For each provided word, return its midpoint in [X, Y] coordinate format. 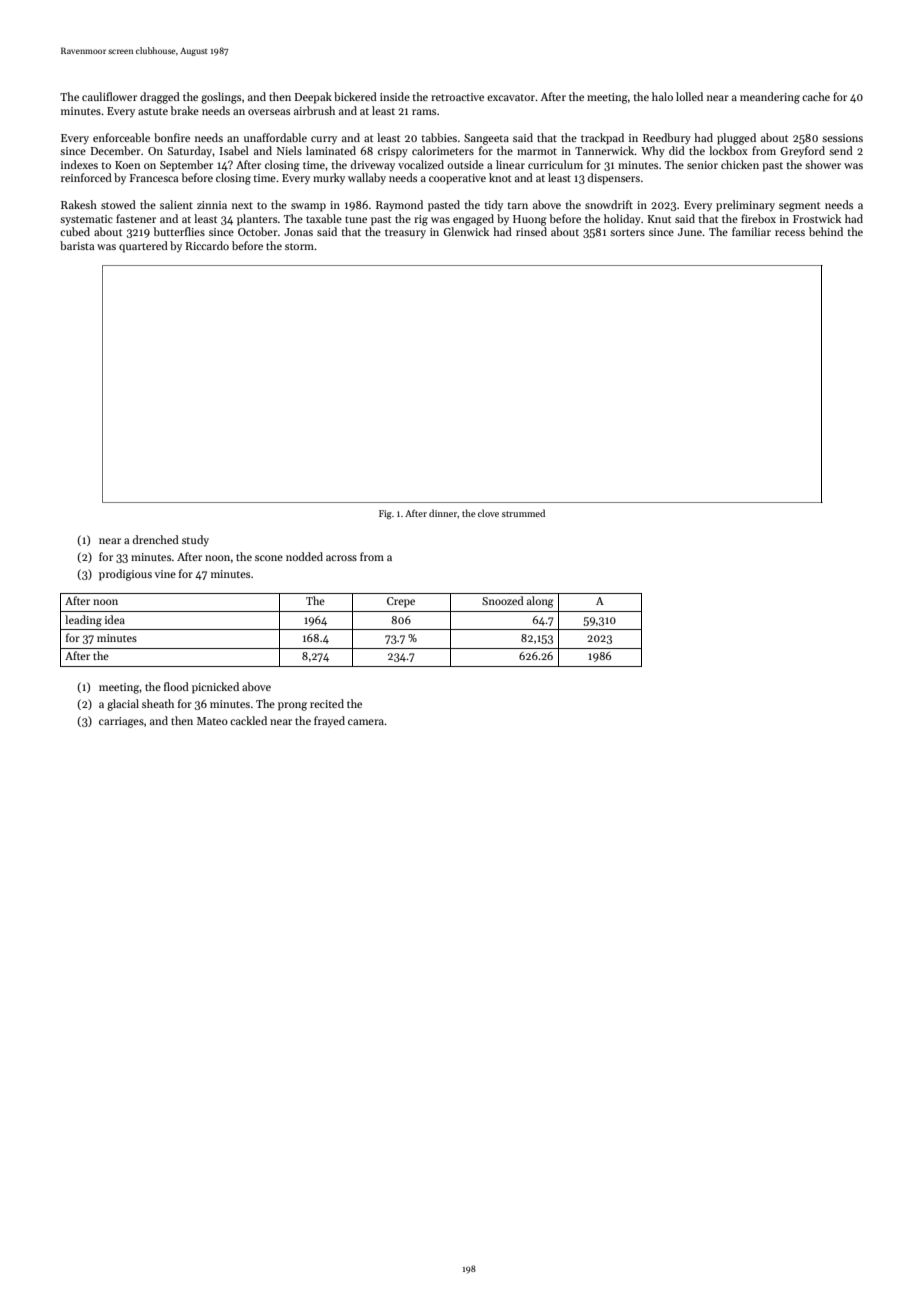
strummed [523, 513]
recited [327, 703]
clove [488, 513]
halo [662, 96]
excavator [511, 97]
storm [300, 246]
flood [176, 686]
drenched [156, 539]
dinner [443, 513]
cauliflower [109, 96]
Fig [385, 514]
